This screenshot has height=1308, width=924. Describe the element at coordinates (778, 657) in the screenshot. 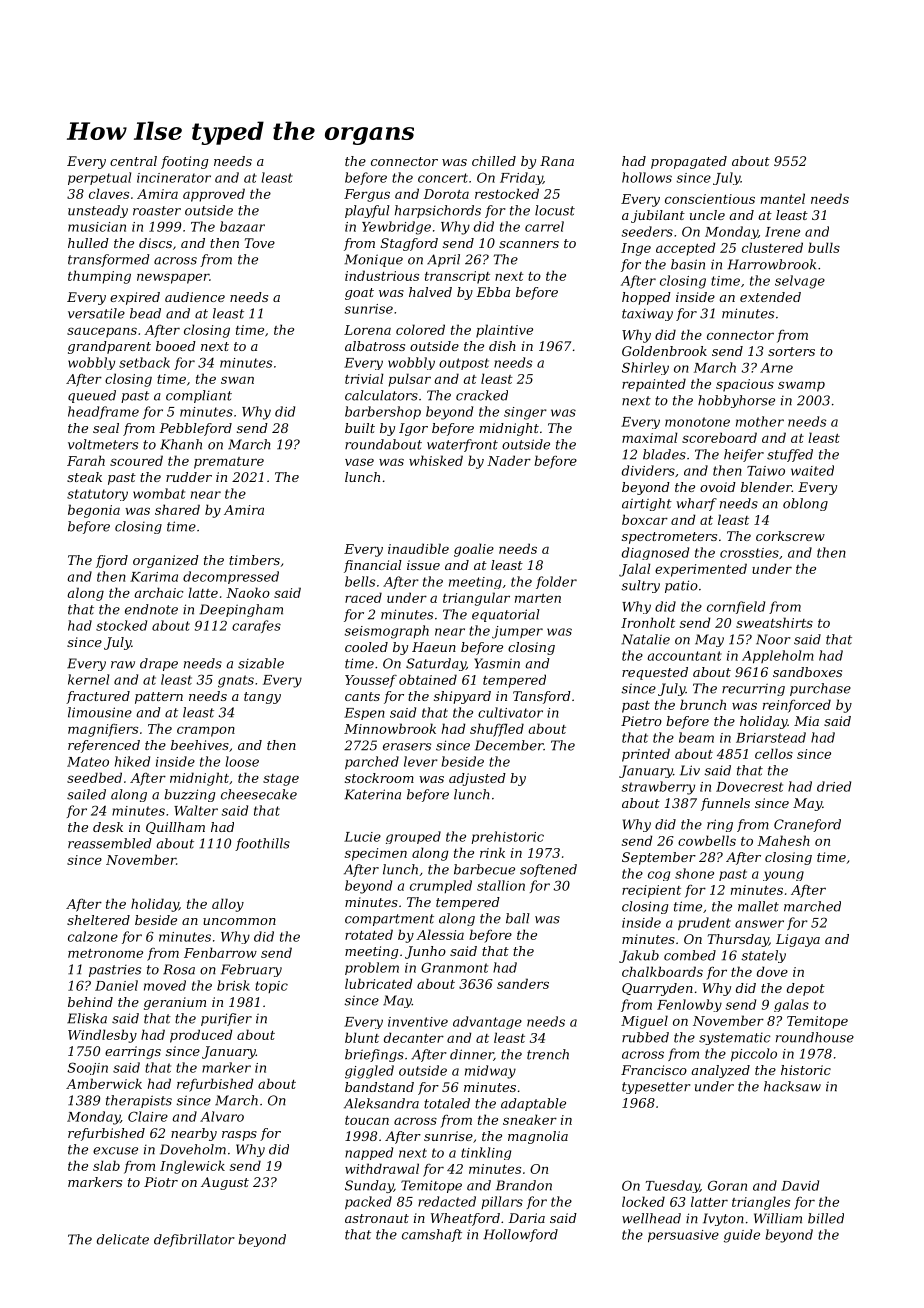

I see `Appleholm` at that location.
